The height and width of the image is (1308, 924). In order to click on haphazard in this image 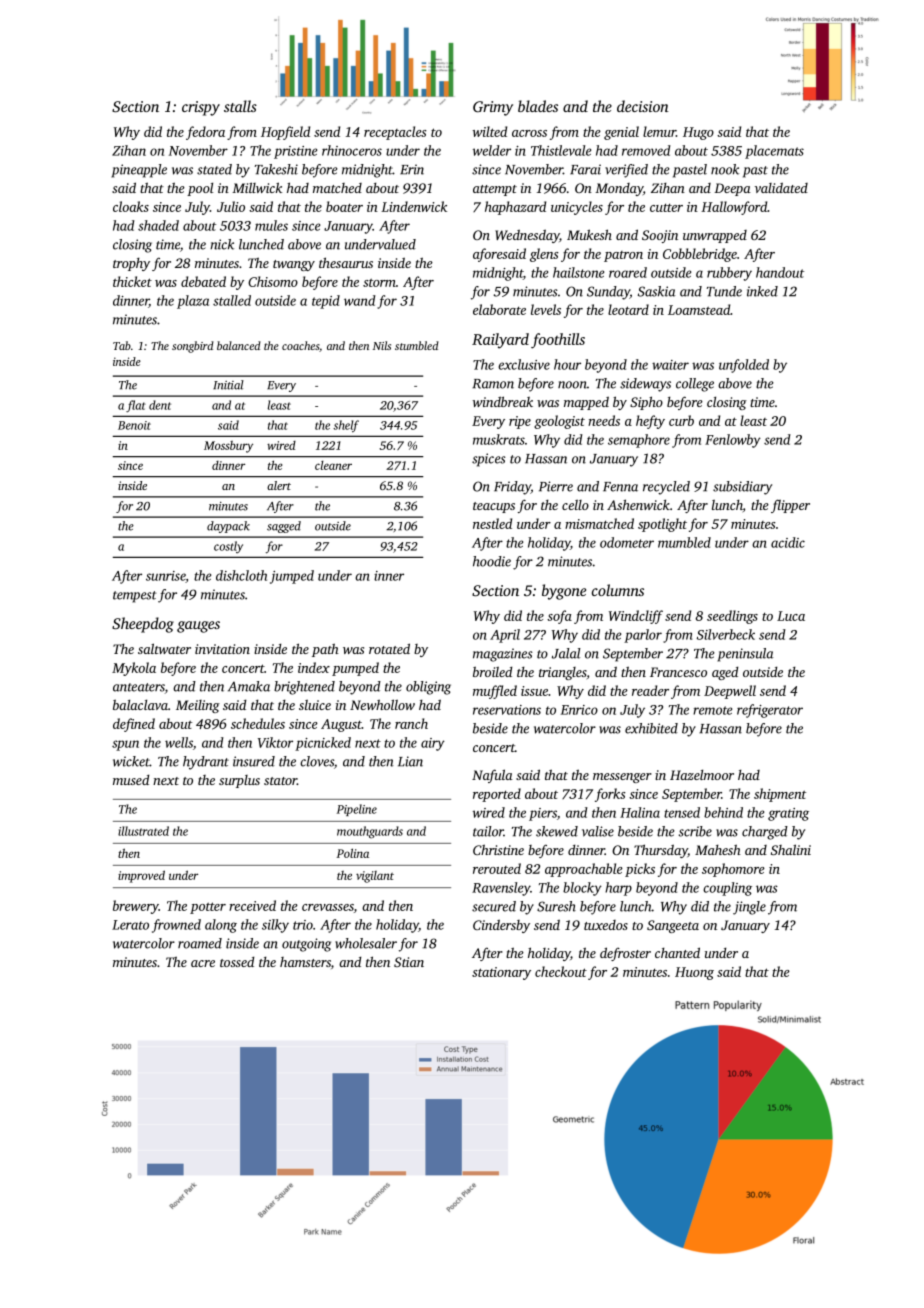, I will do `click(515, 208)`.
